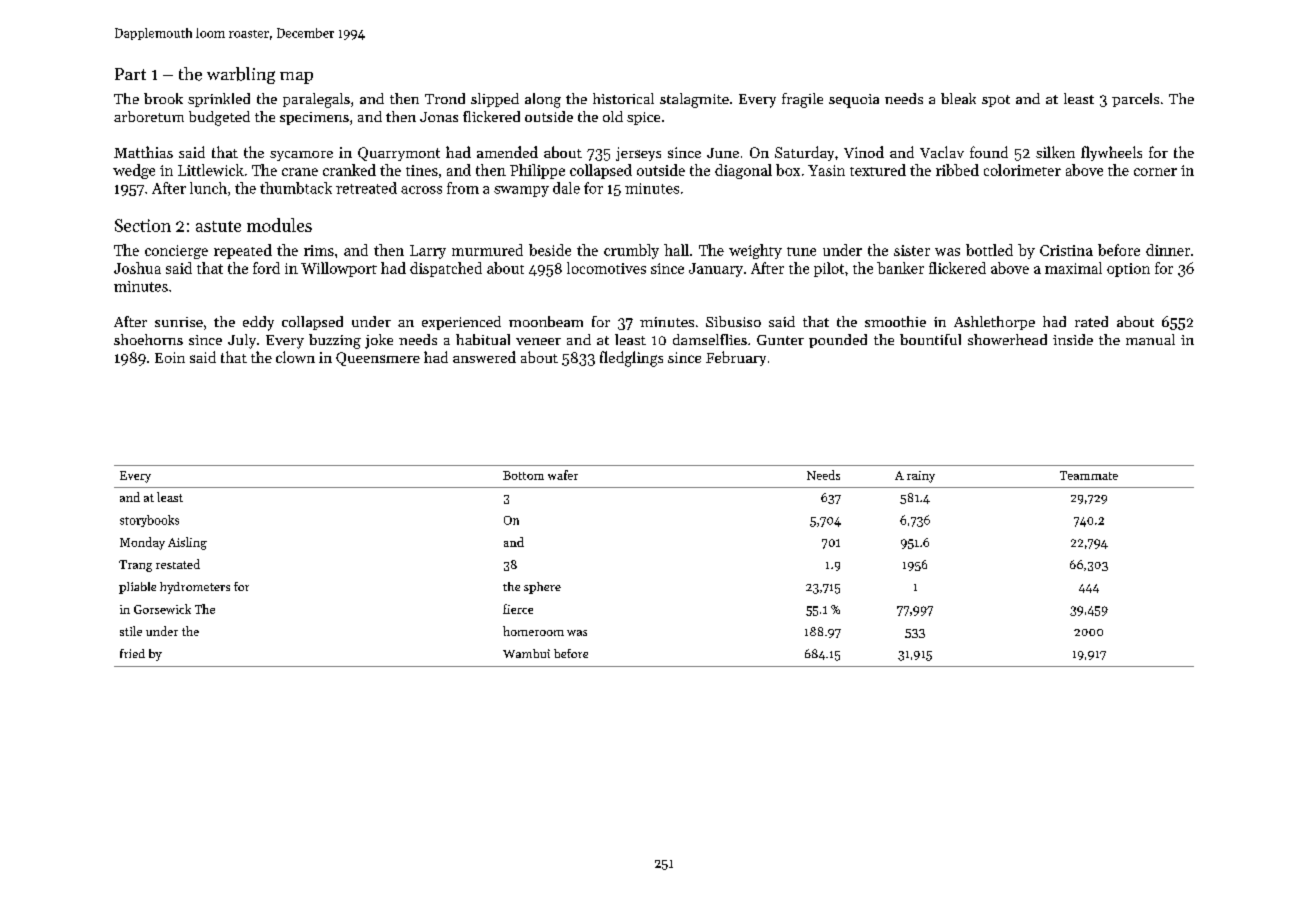  I want to click on stile, so click(131, 631).
